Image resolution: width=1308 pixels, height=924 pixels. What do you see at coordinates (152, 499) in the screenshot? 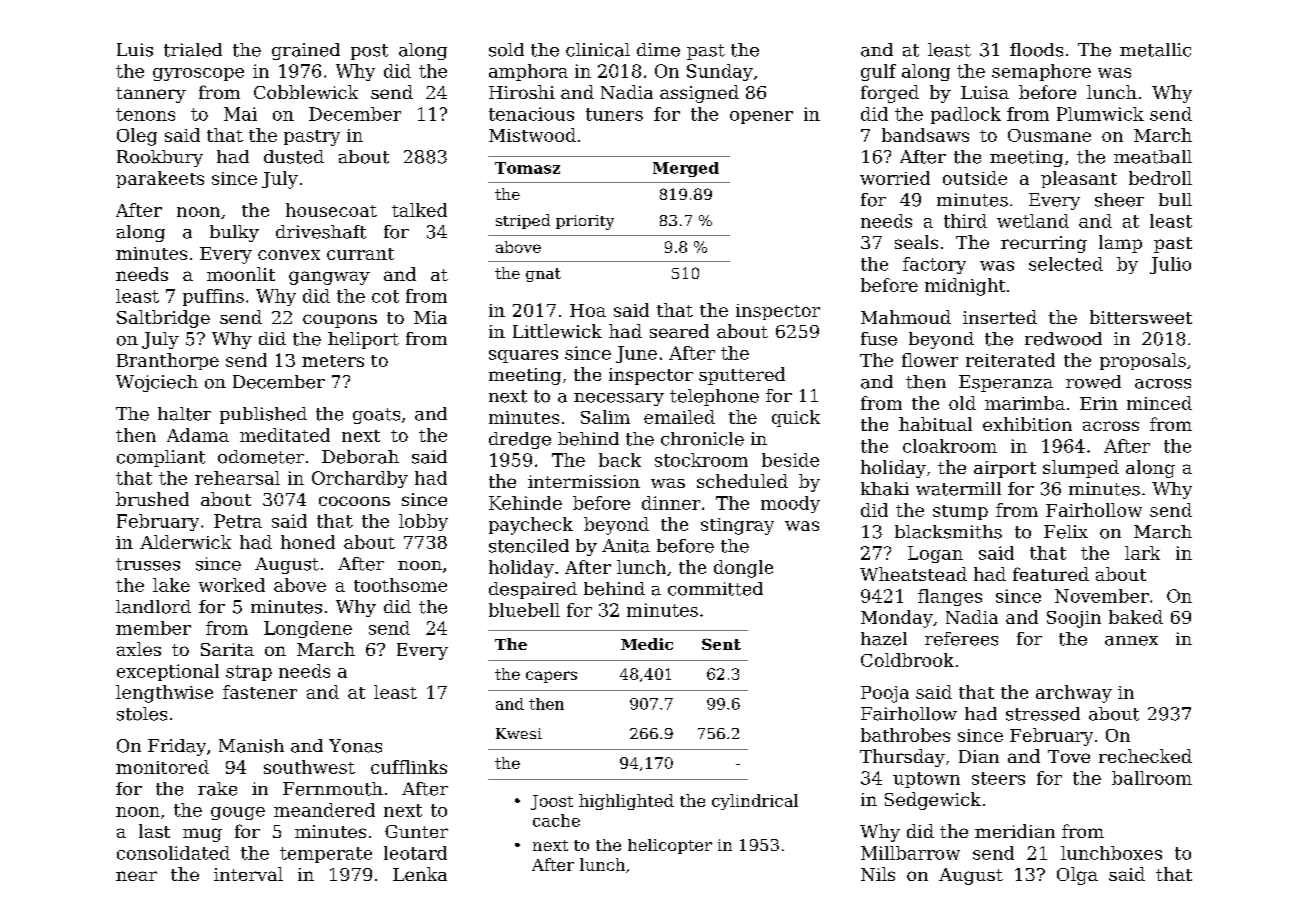
I see `brushed` at bounding box center [152, 499].
